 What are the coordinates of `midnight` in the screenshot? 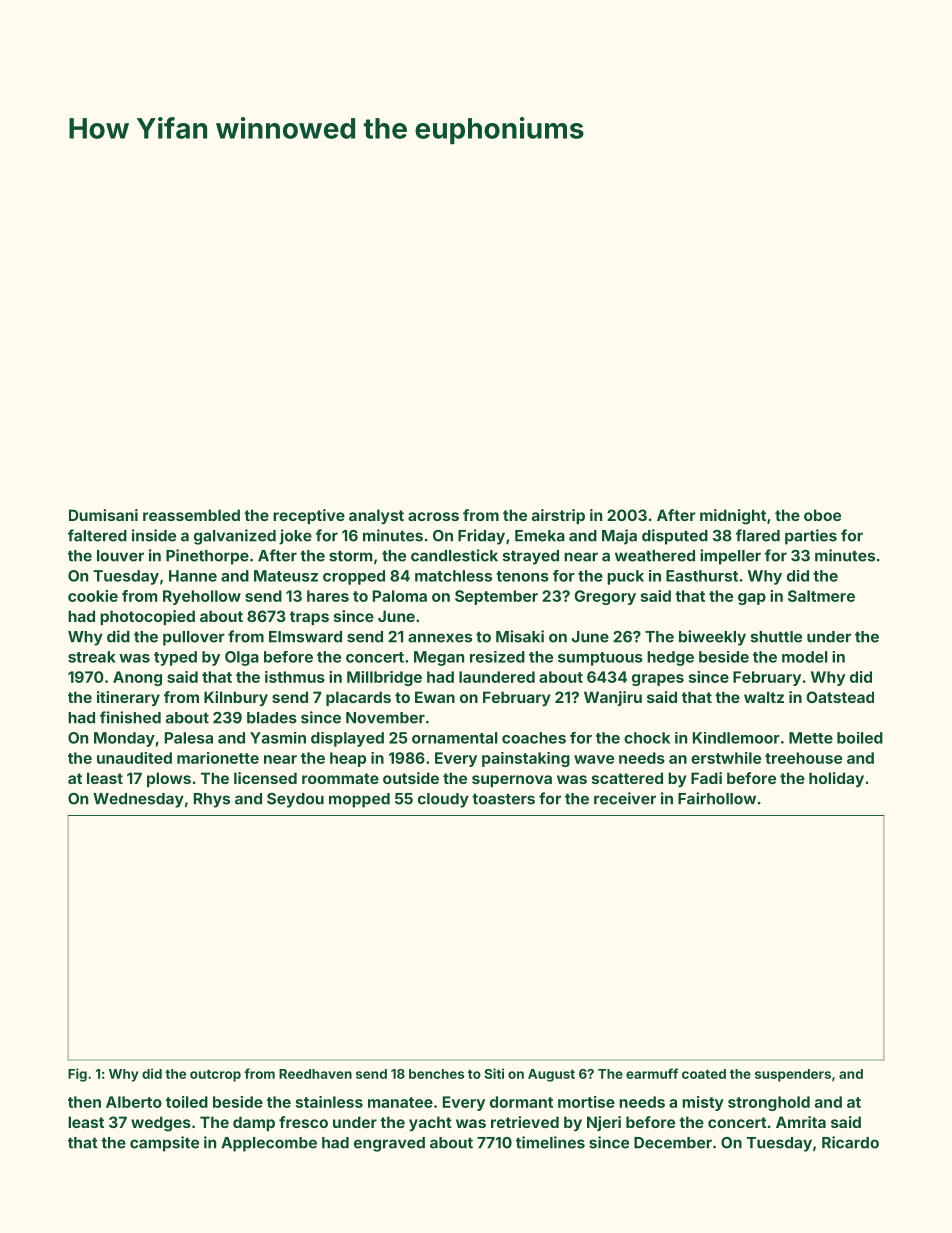 It's located at (733, 517).
